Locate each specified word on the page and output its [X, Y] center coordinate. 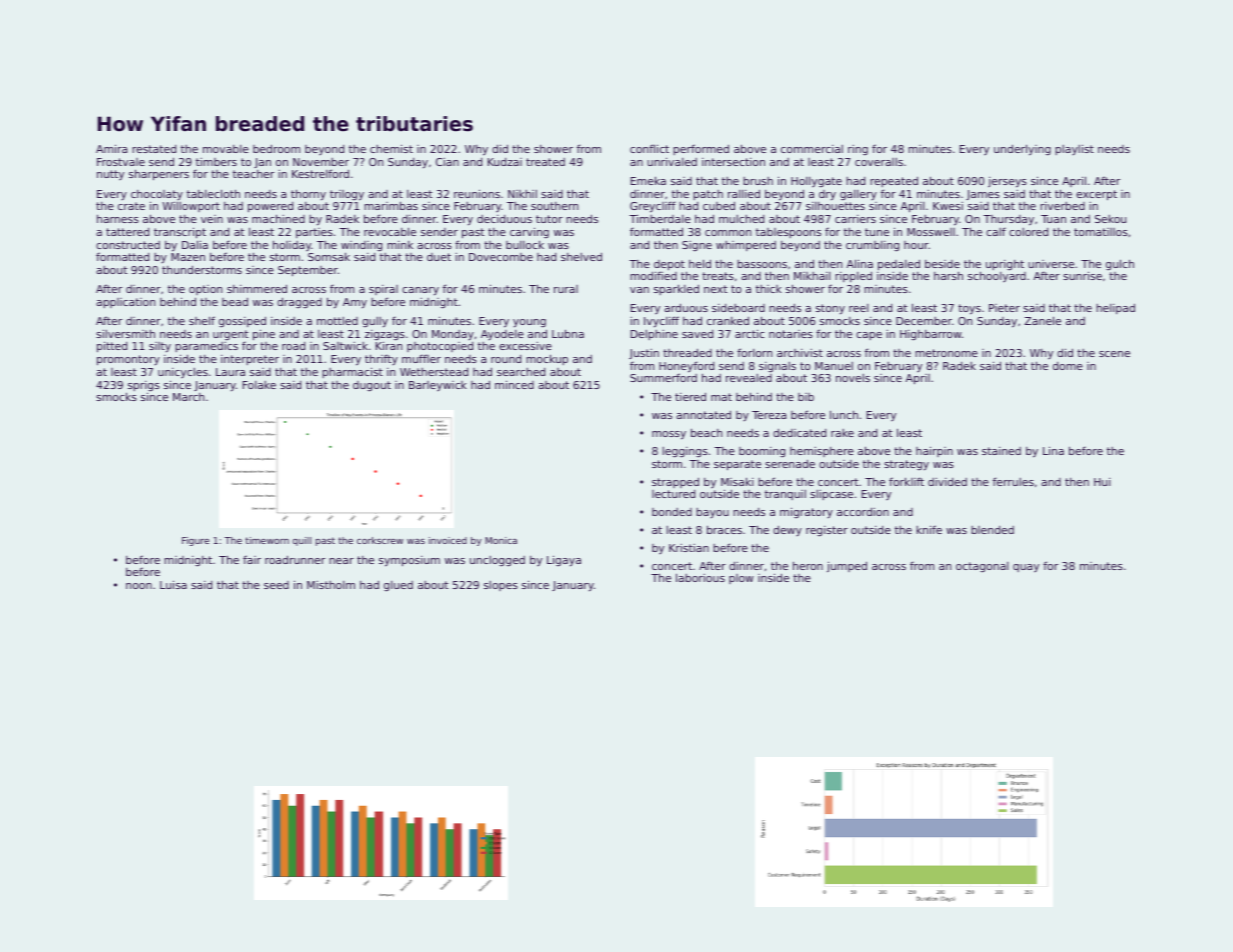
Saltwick [345, 346]
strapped [675, 482]
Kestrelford [320, 173]
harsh [948, 275]
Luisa [173, 584]
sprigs [143, 387]
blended [992, 530]
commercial [812, 149]
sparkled [676, 289]
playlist [1074, 149]
